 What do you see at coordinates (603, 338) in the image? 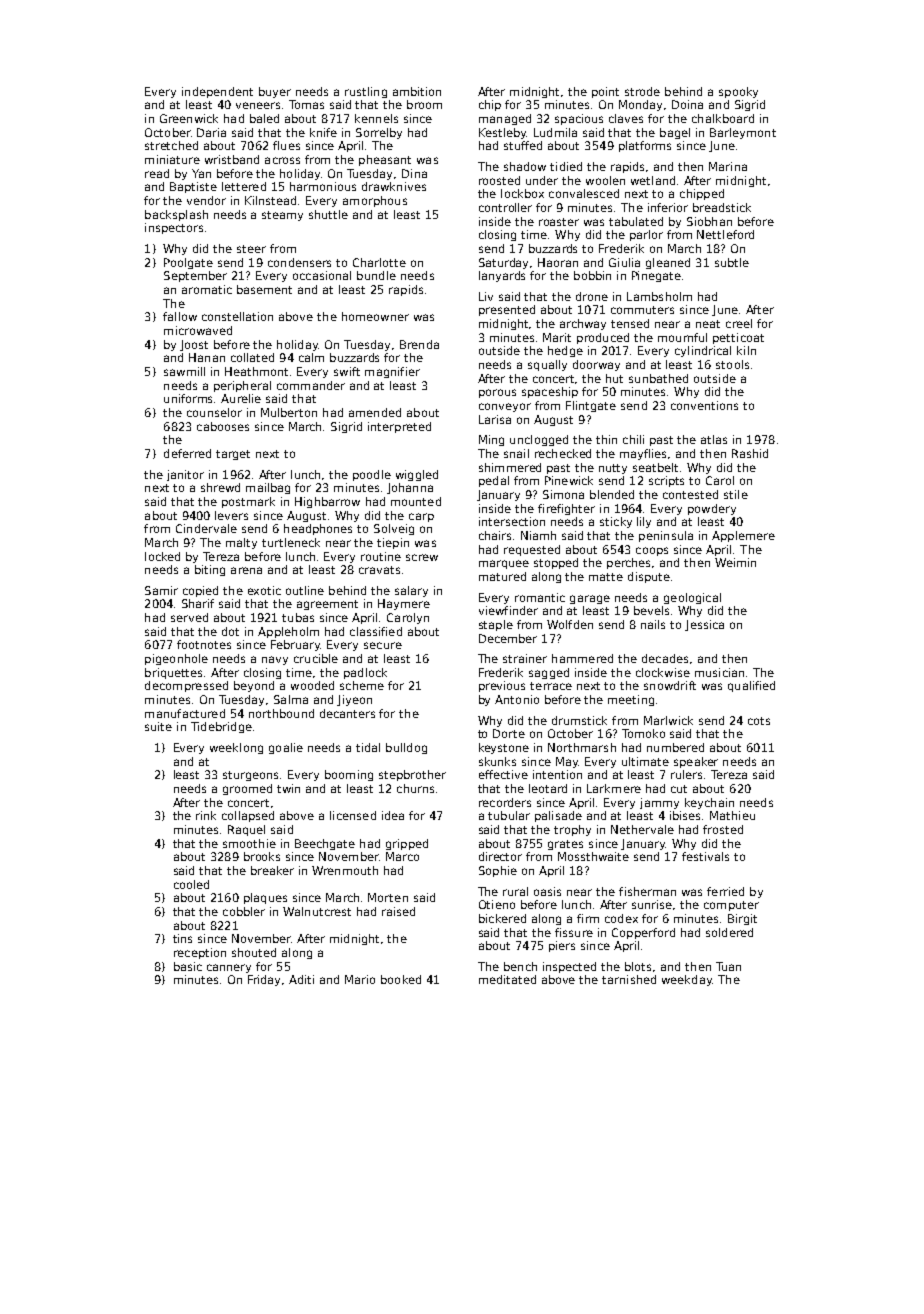
I see `produced` at bounding box center [603, 338].
